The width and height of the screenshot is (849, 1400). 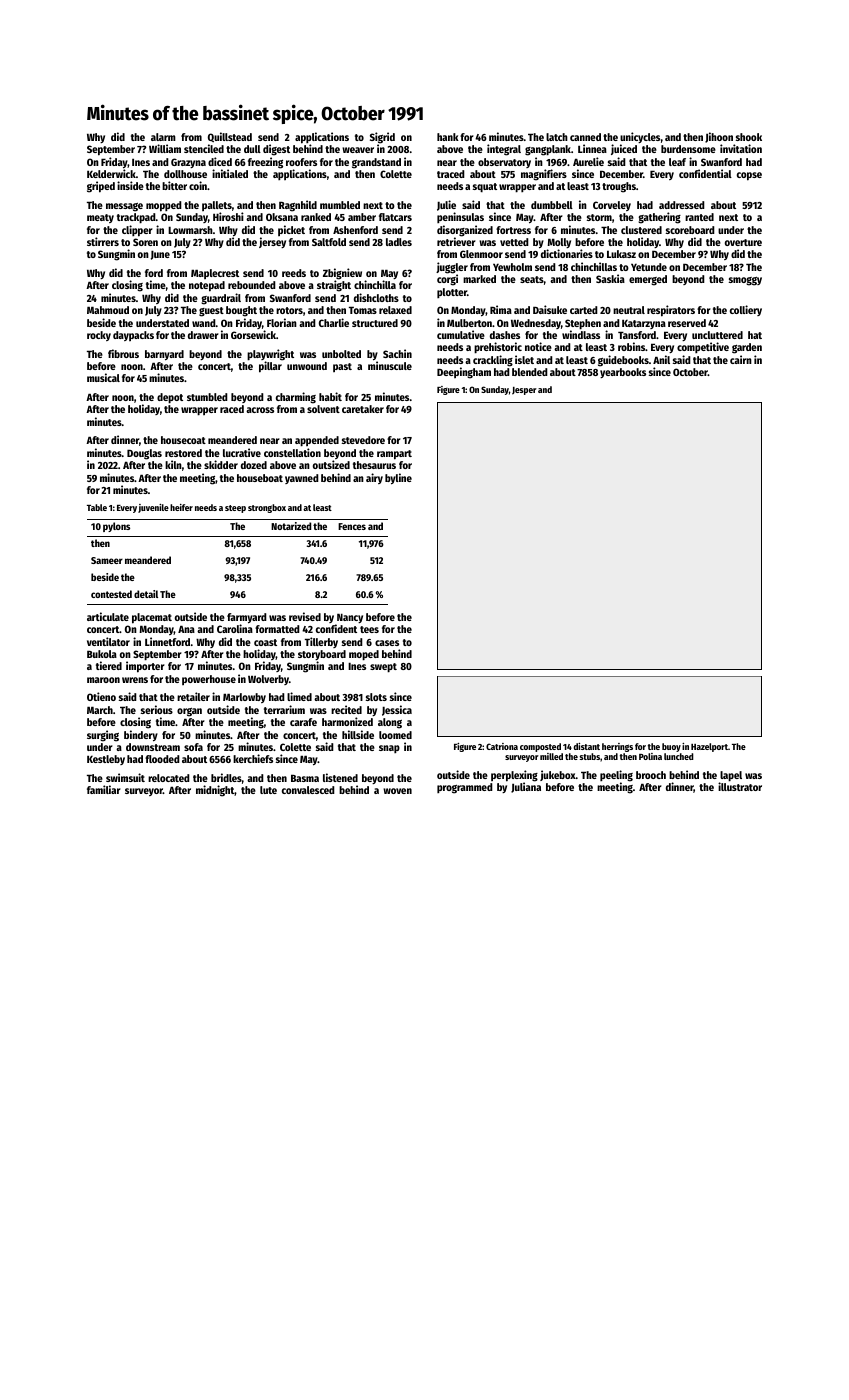 What do you see at coordinates (376, 697) in the screenshot?
I see `slots` at bounding box center [376, 697].
